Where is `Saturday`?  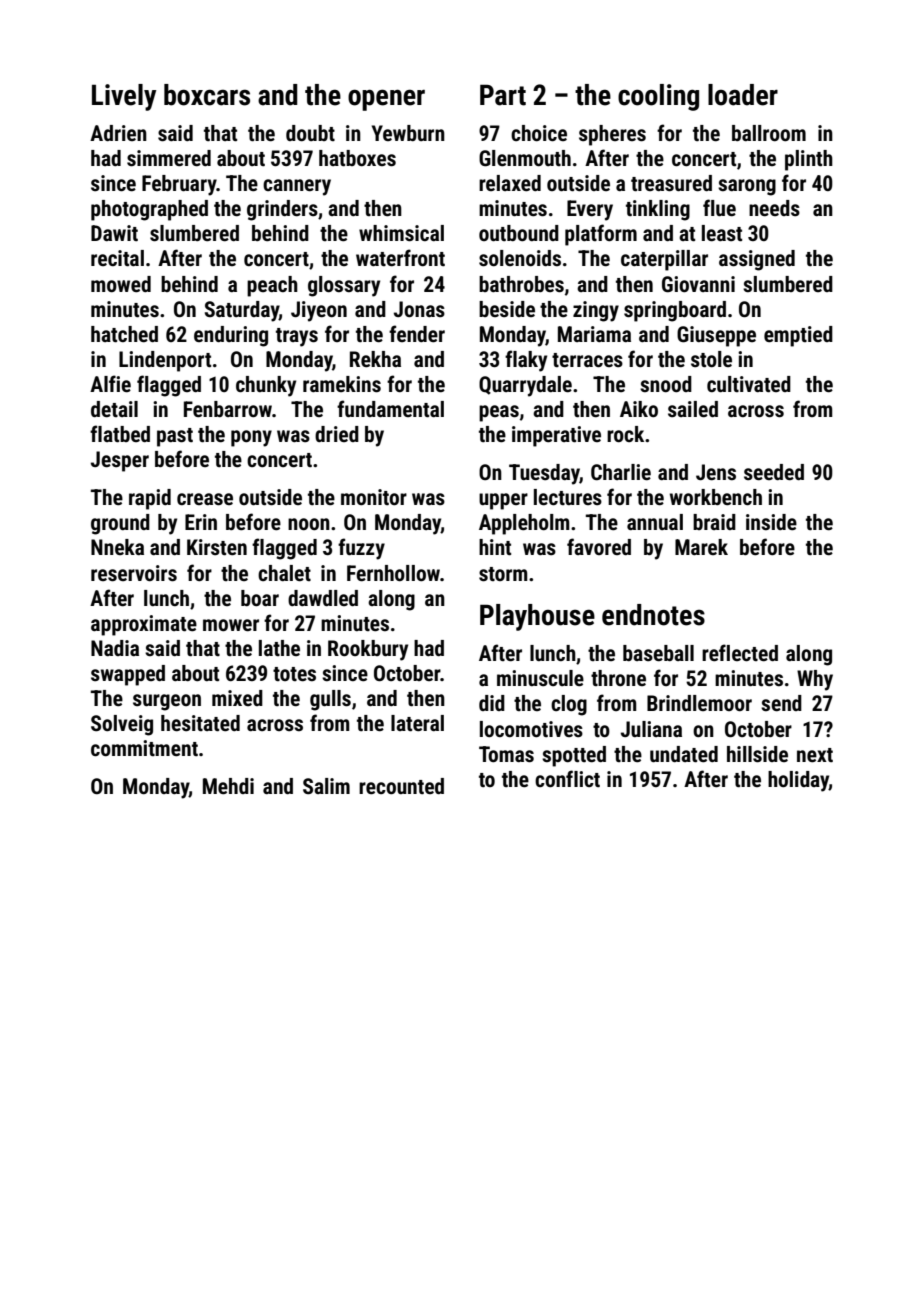
Saturday is located at coordinates (242, 311).
